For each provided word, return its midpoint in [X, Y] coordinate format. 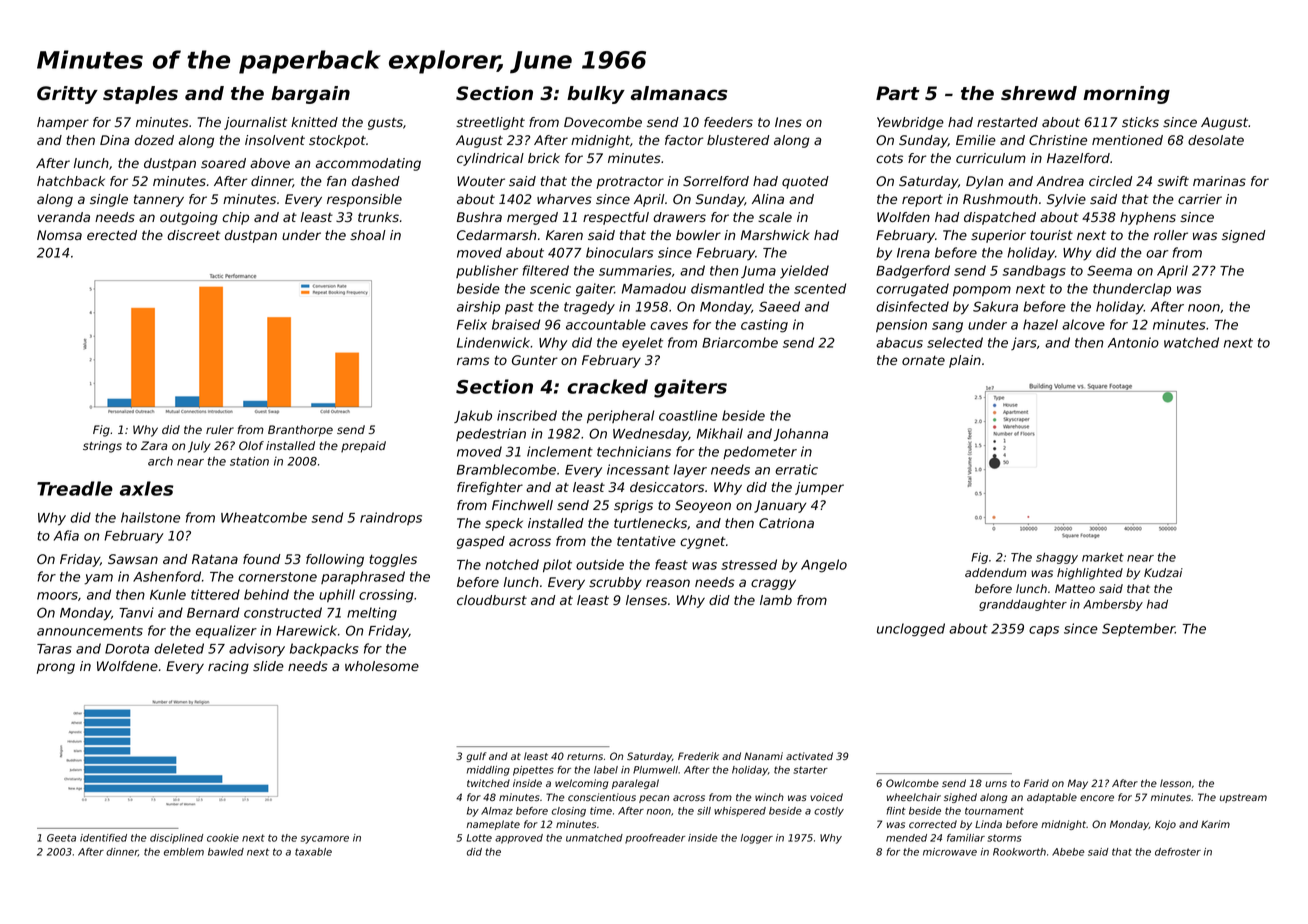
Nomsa [59, 235]
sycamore [325, 840]
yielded [804, 272]
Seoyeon [703, 506]
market [1103, 557]
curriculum [991, 158]
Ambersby [1113, 605]
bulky [596, 95]
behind [266, 594]
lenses [646, 600]
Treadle [75, 488]
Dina [114, 140]
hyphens [1148, 218]
